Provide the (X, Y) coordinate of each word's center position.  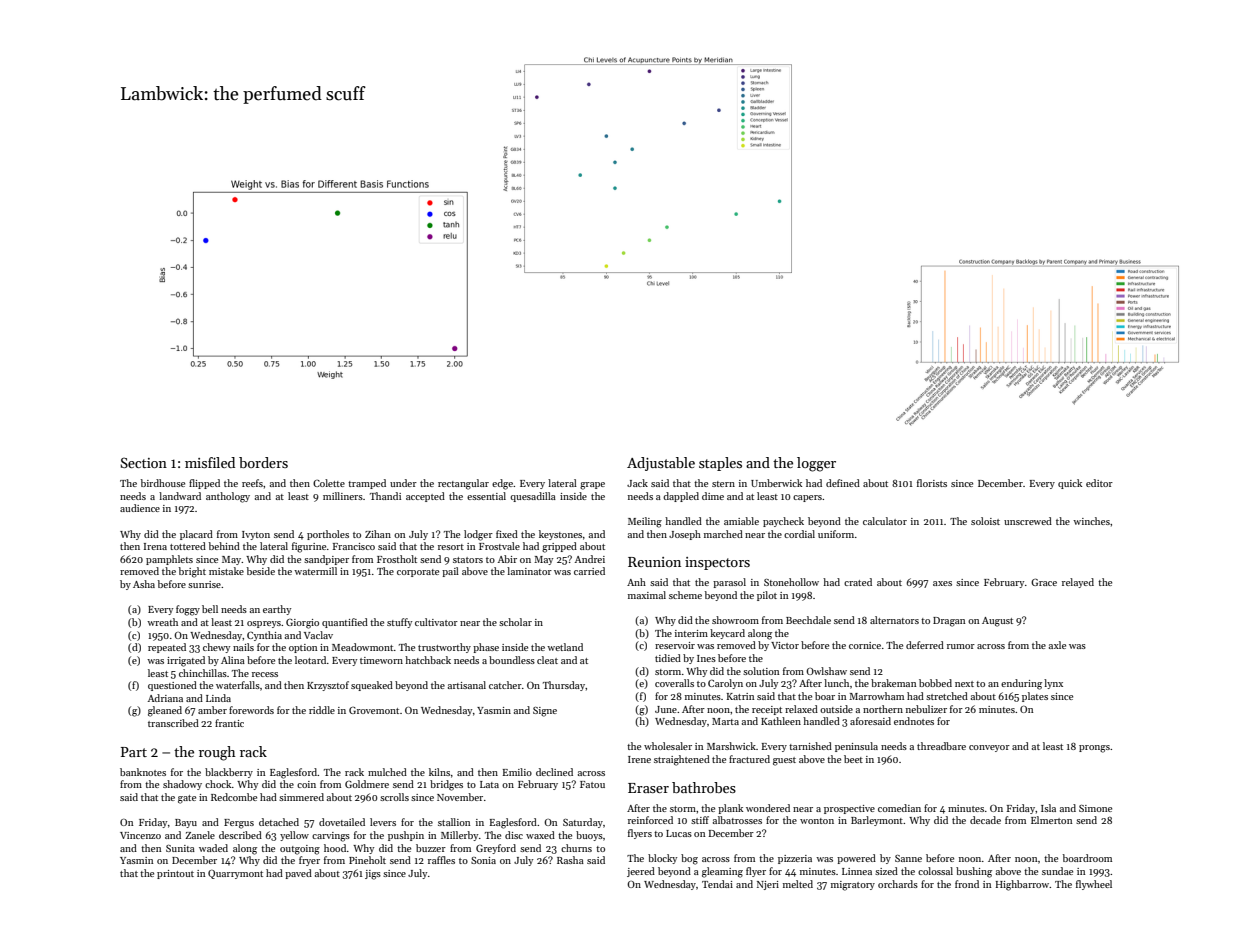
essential (486, 496)
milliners (343, 496)
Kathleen (781, 721)
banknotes (143, 772)
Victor (785, 645)
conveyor (989, 748)
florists (932, 483)
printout (175, 874)
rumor (961, 646)
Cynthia (264, 636)
